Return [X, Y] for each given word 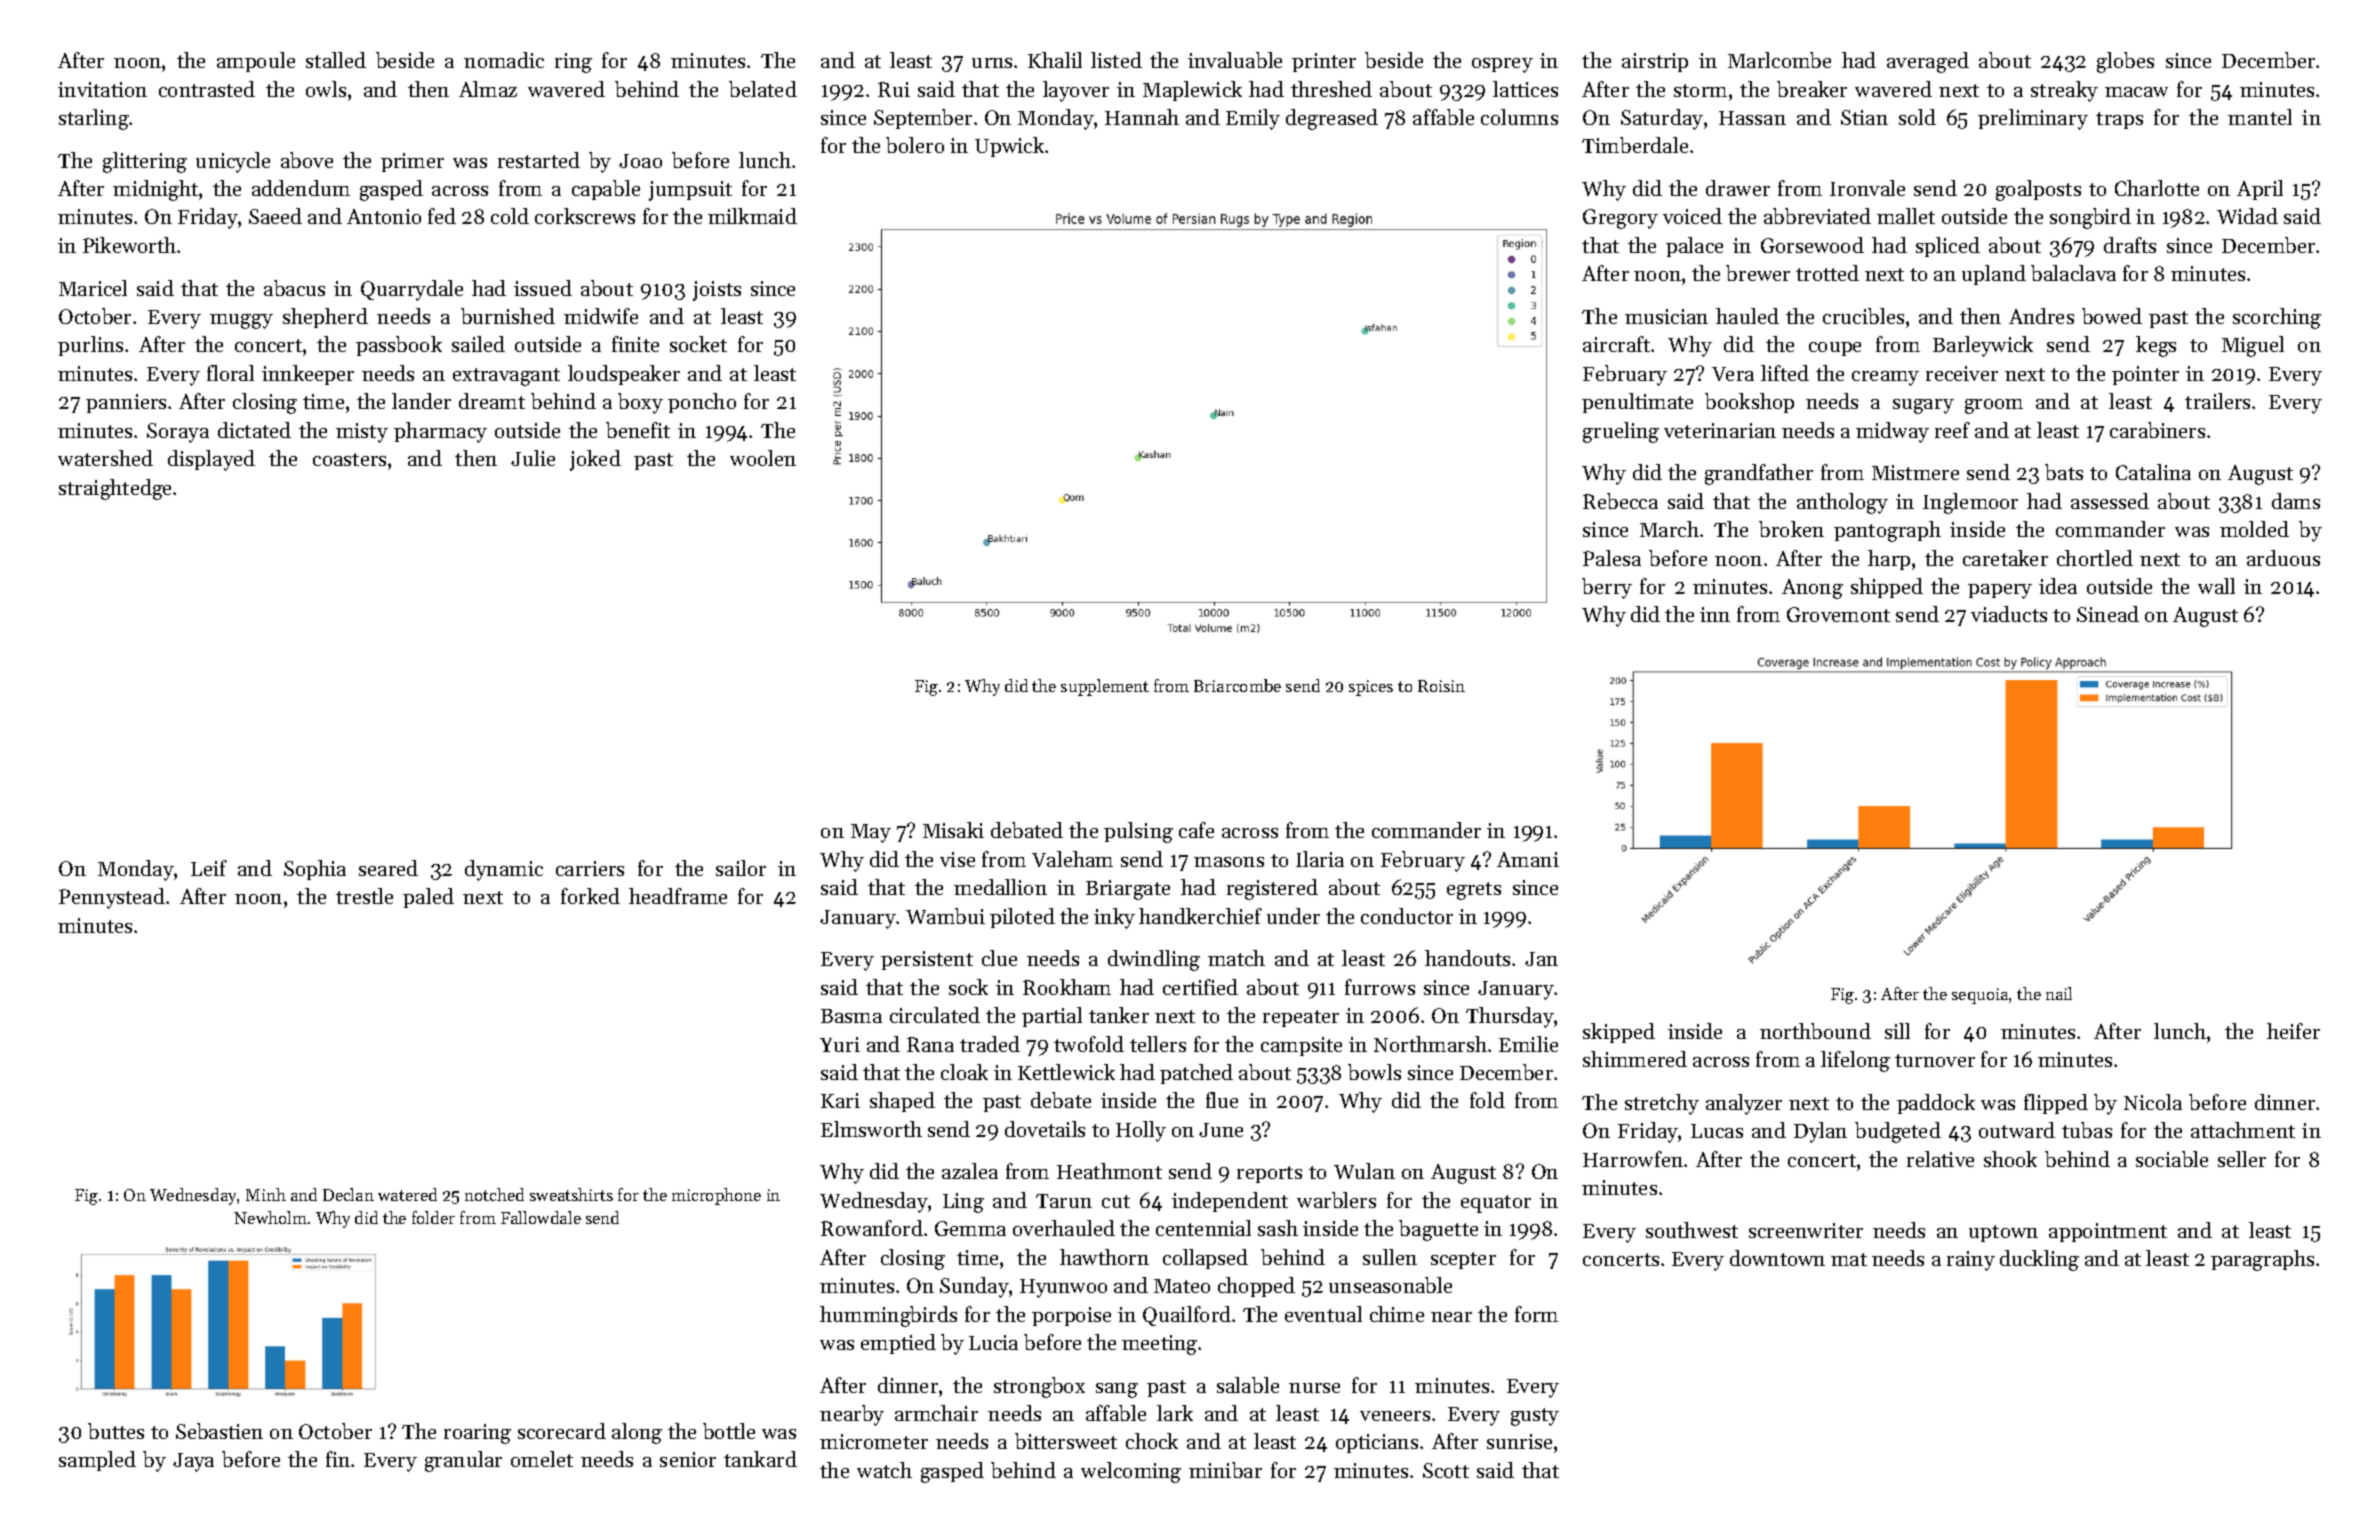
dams [2296, 501]
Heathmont [1109, 1171]
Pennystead [112, 898]
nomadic [504, 60]
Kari [840, 1100]
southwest [1692, 1230]
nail [2059, 993]
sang [1117, 1390]
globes [2125, 62]
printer [1324, 62]
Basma [851, 1016]
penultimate [1637, 403]
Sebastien [219, 1431]
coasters [349, 459]
